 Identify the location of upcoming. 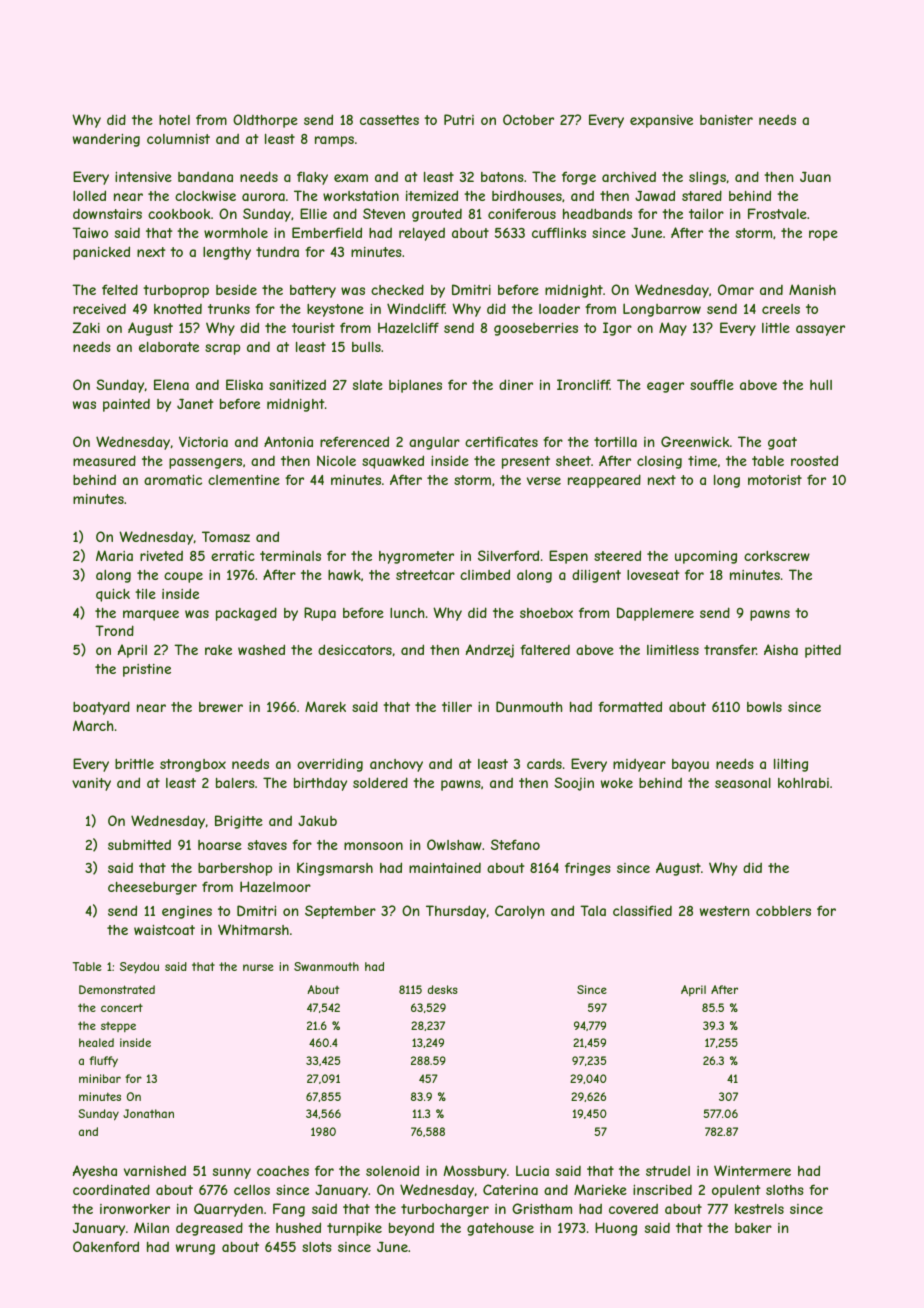
(706, 557).
